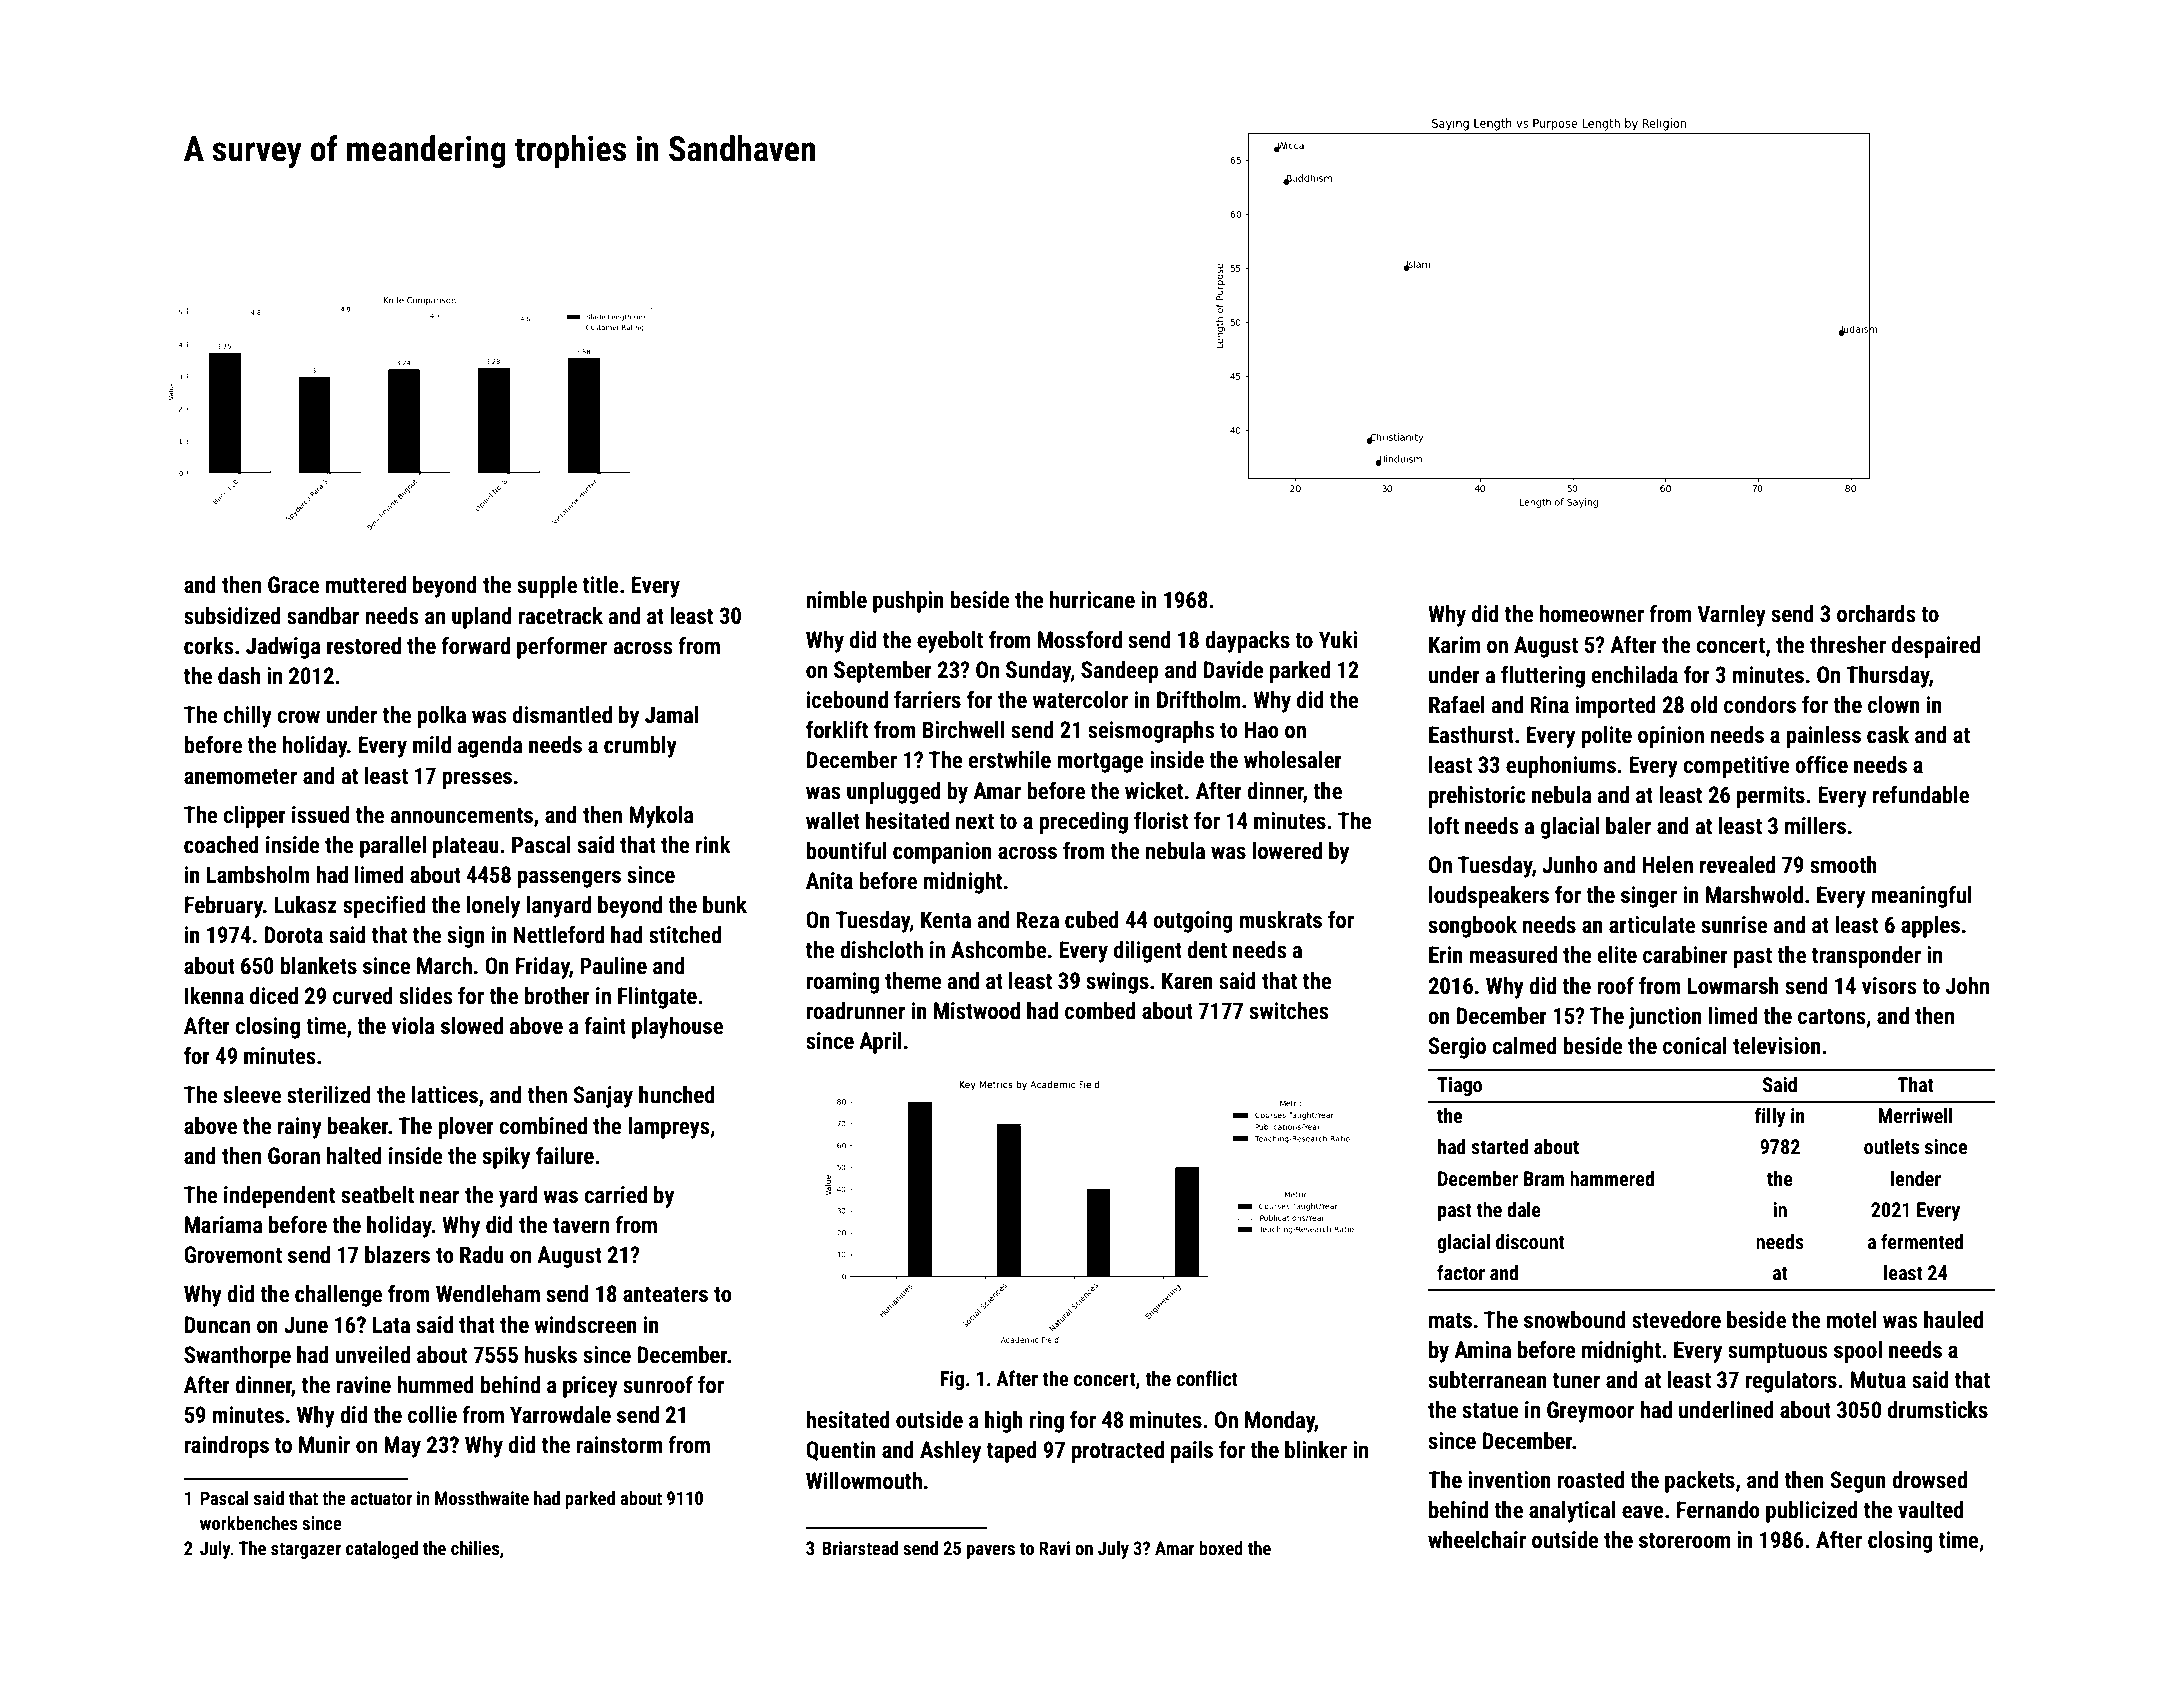 Image resolution: width=2178 pixels, height=1683 pixels. Describe the element at coordinates (493, 907) in the page. I see `lonely` at that location.
